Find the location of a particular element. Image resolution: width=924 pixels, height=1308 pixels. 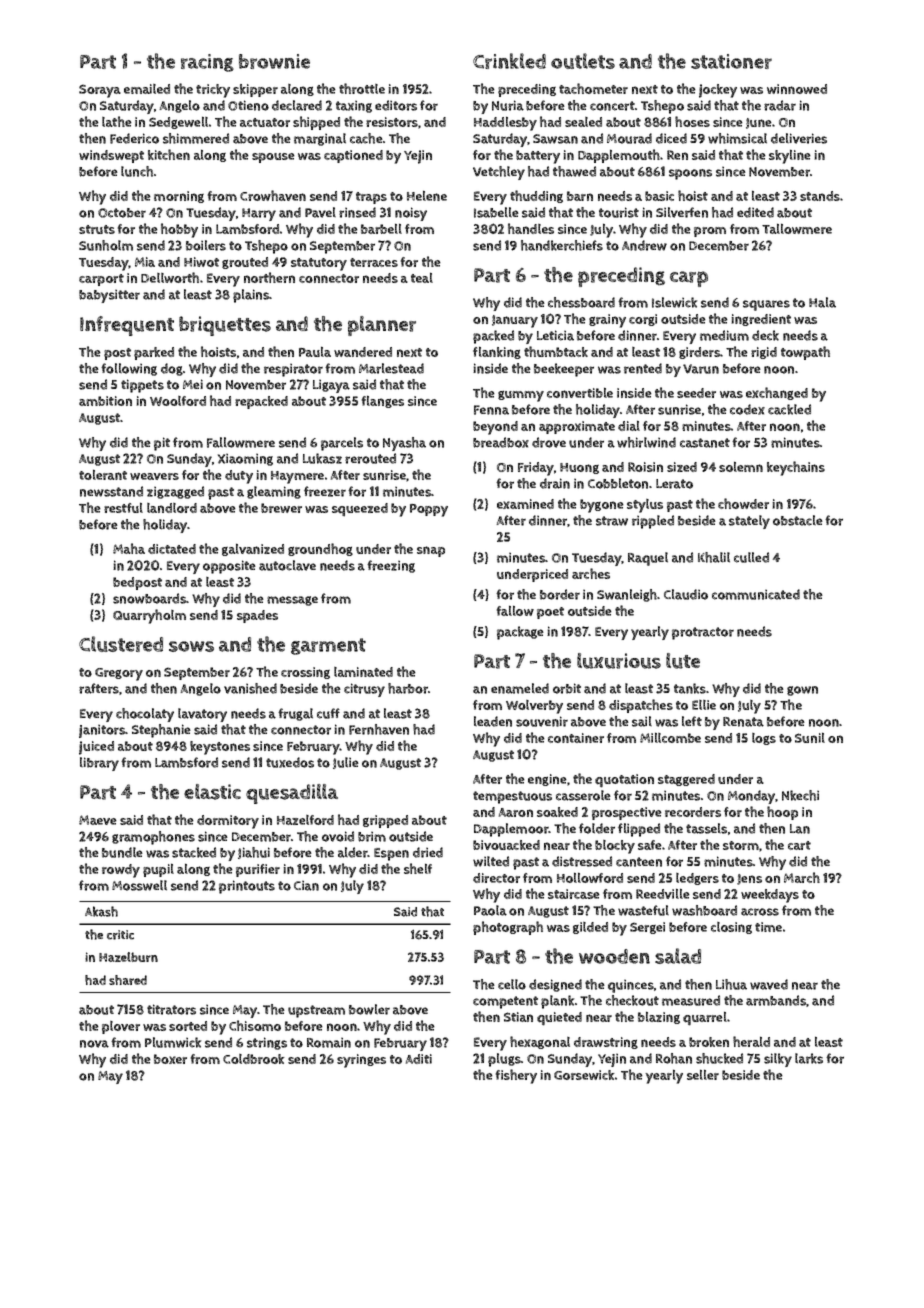

beekeeper is located at coordinates (564, 370).
